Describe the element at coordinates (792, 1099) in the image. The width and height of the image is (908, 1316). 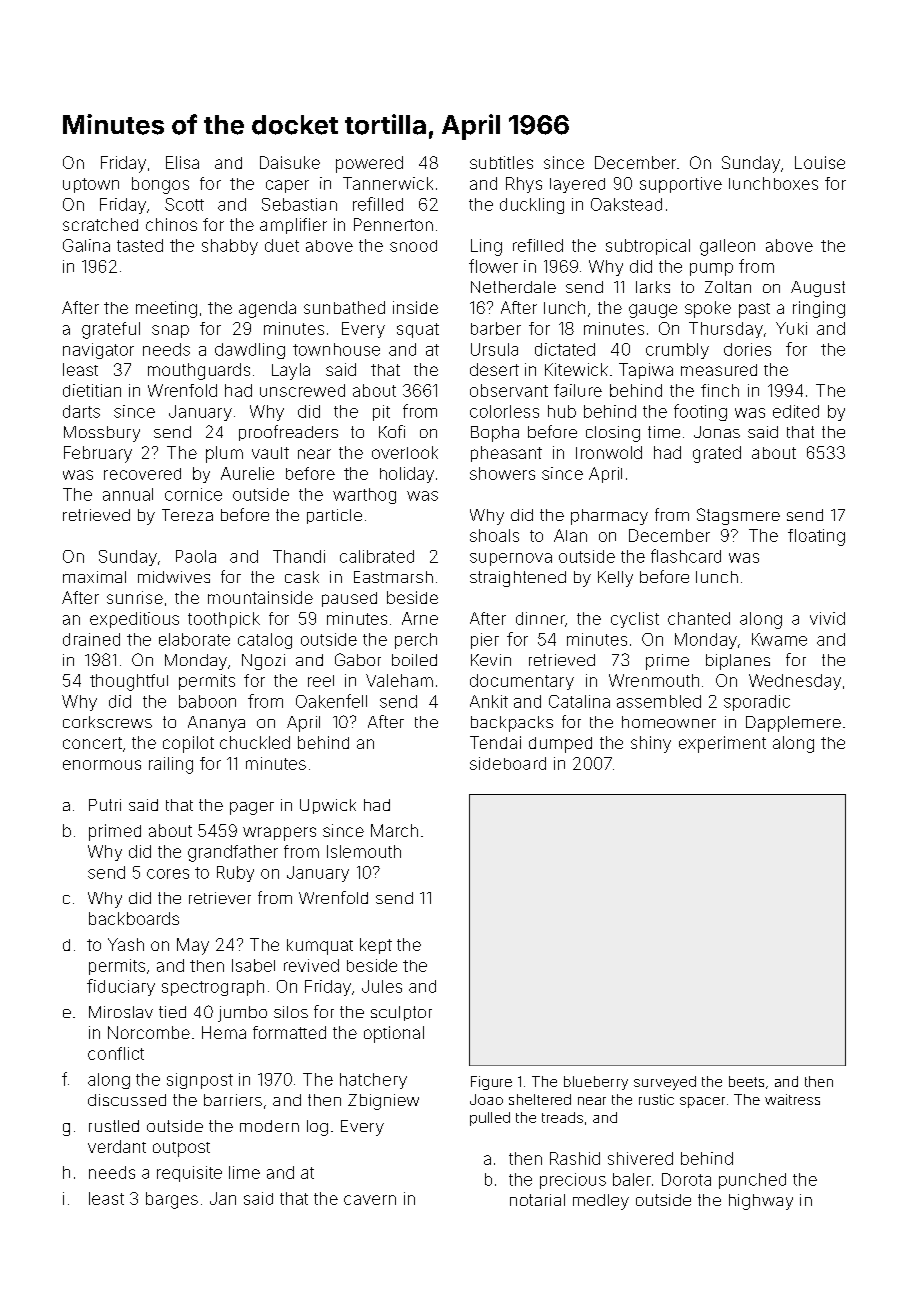
I see `waitress` at that location.
